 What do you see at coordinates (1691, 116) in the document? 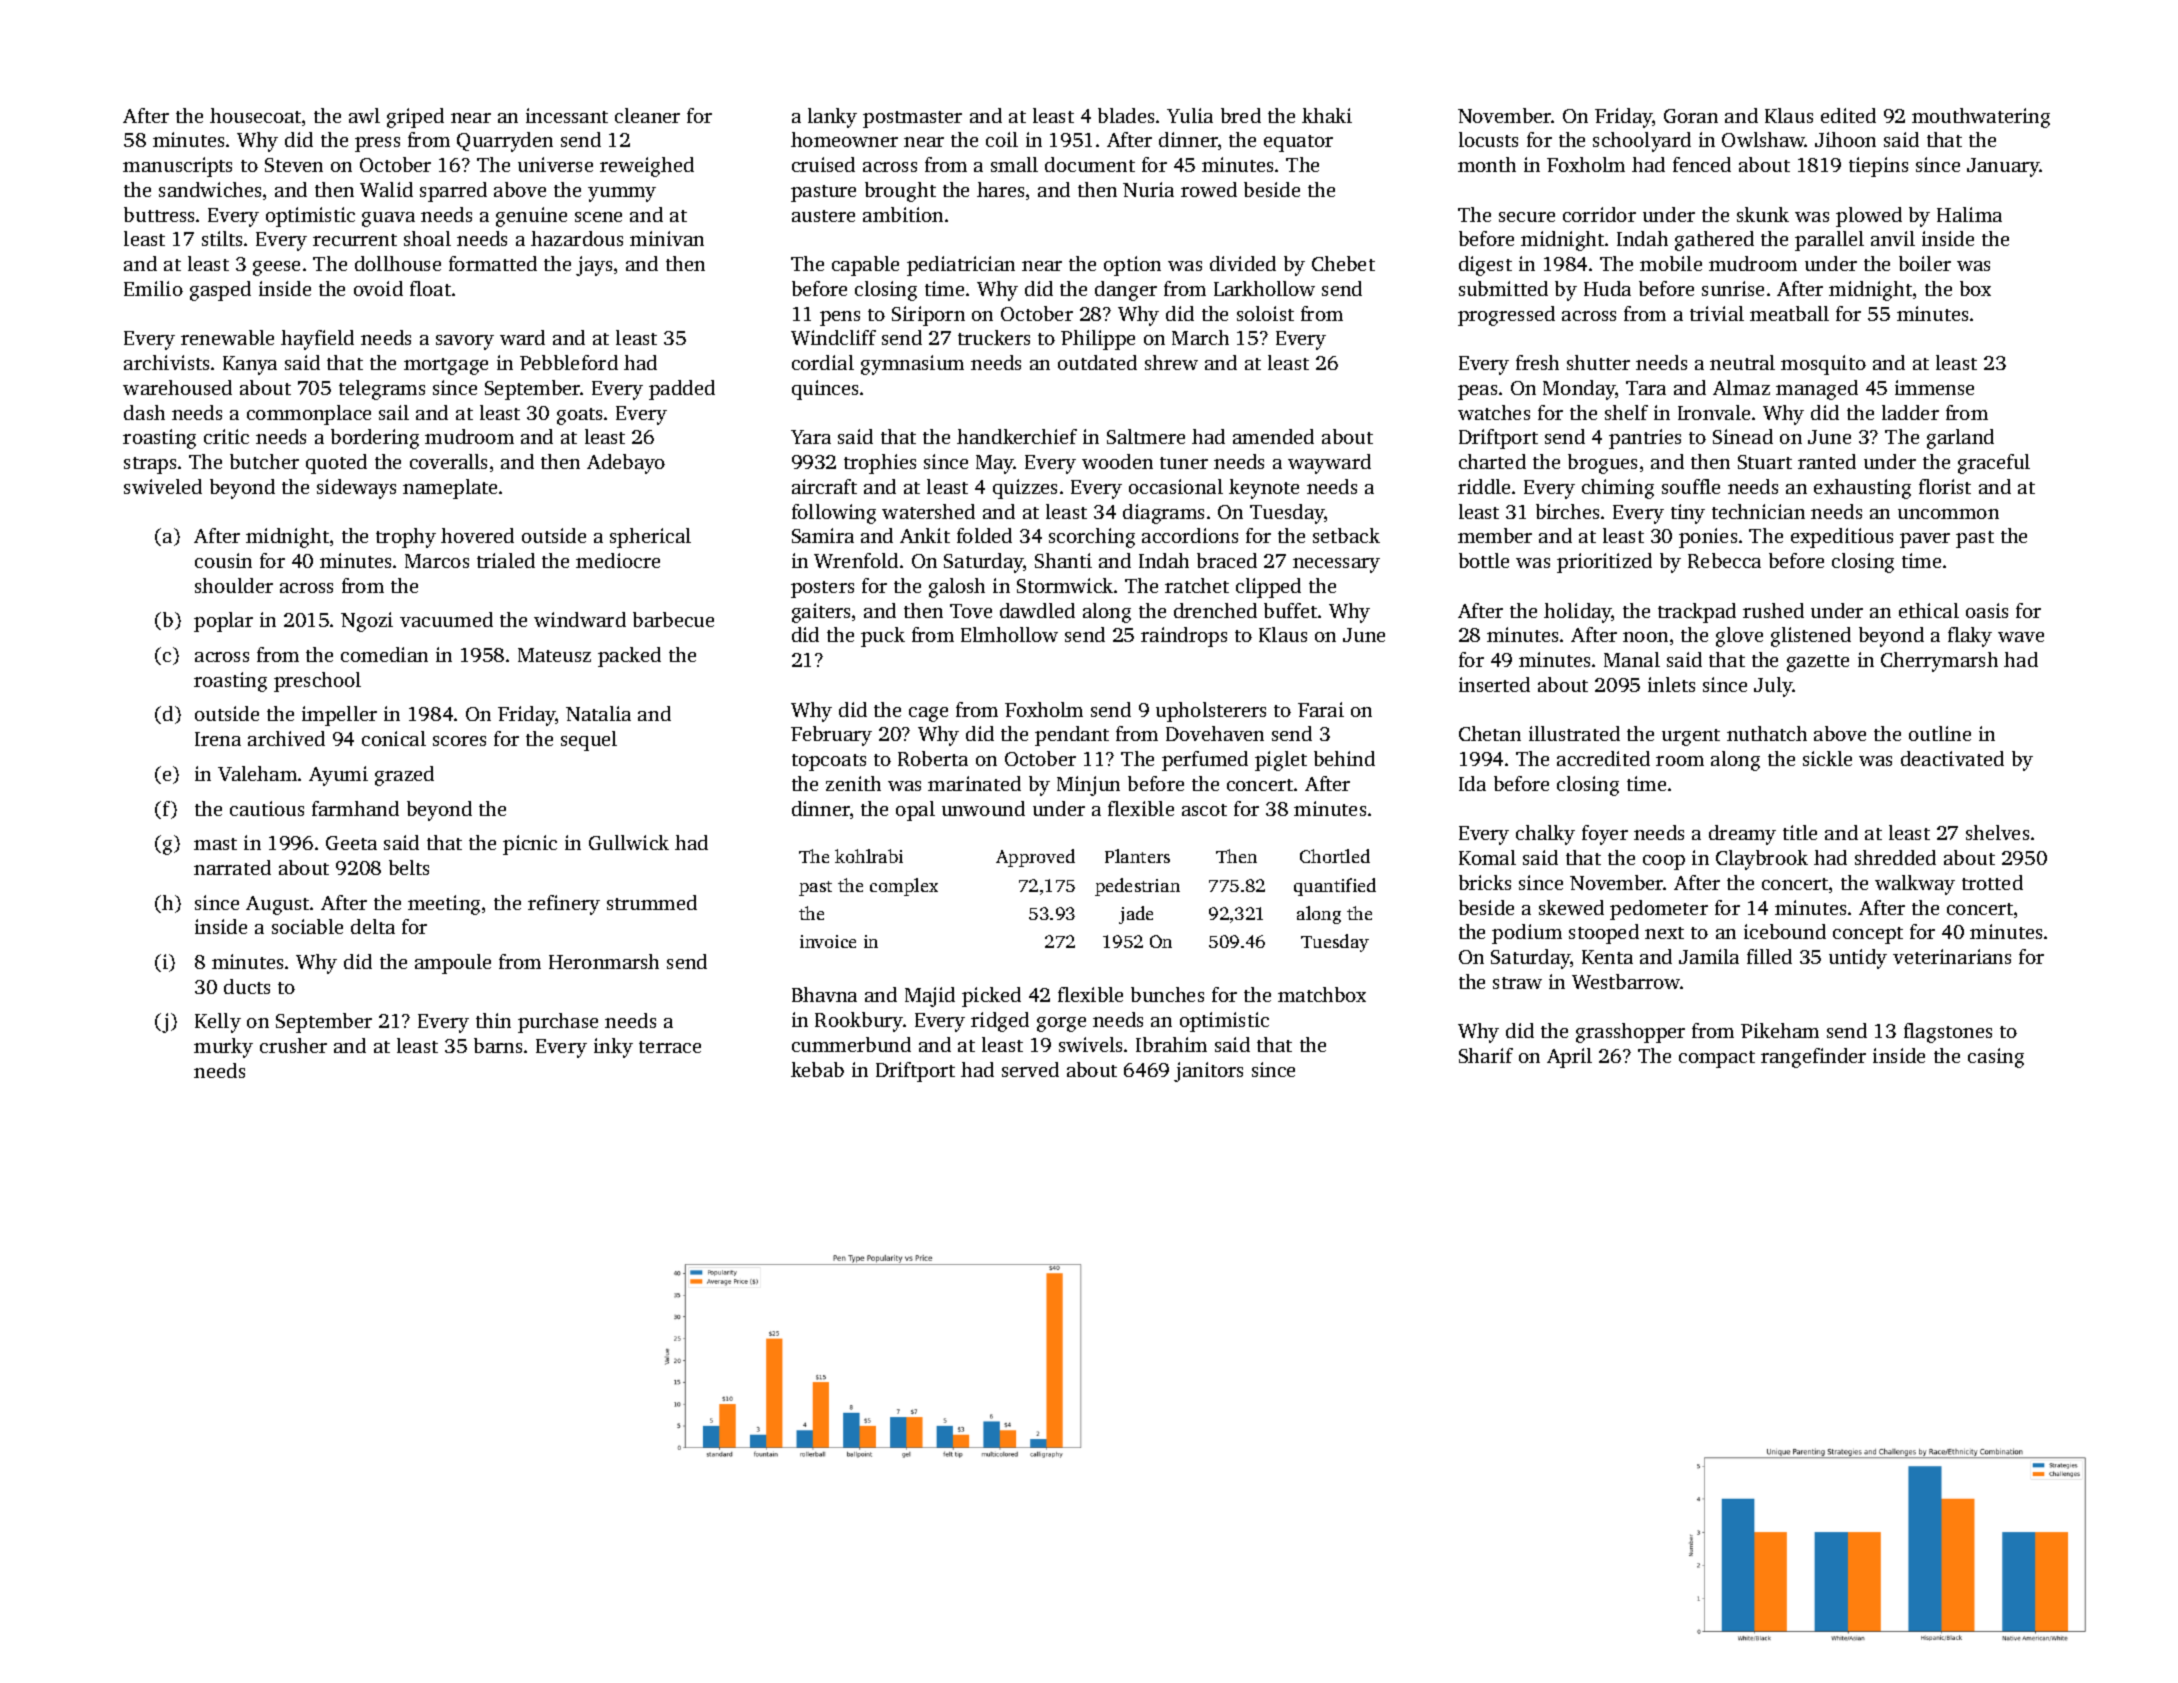
I see `Goran` at bounding box center [1691, 116].
